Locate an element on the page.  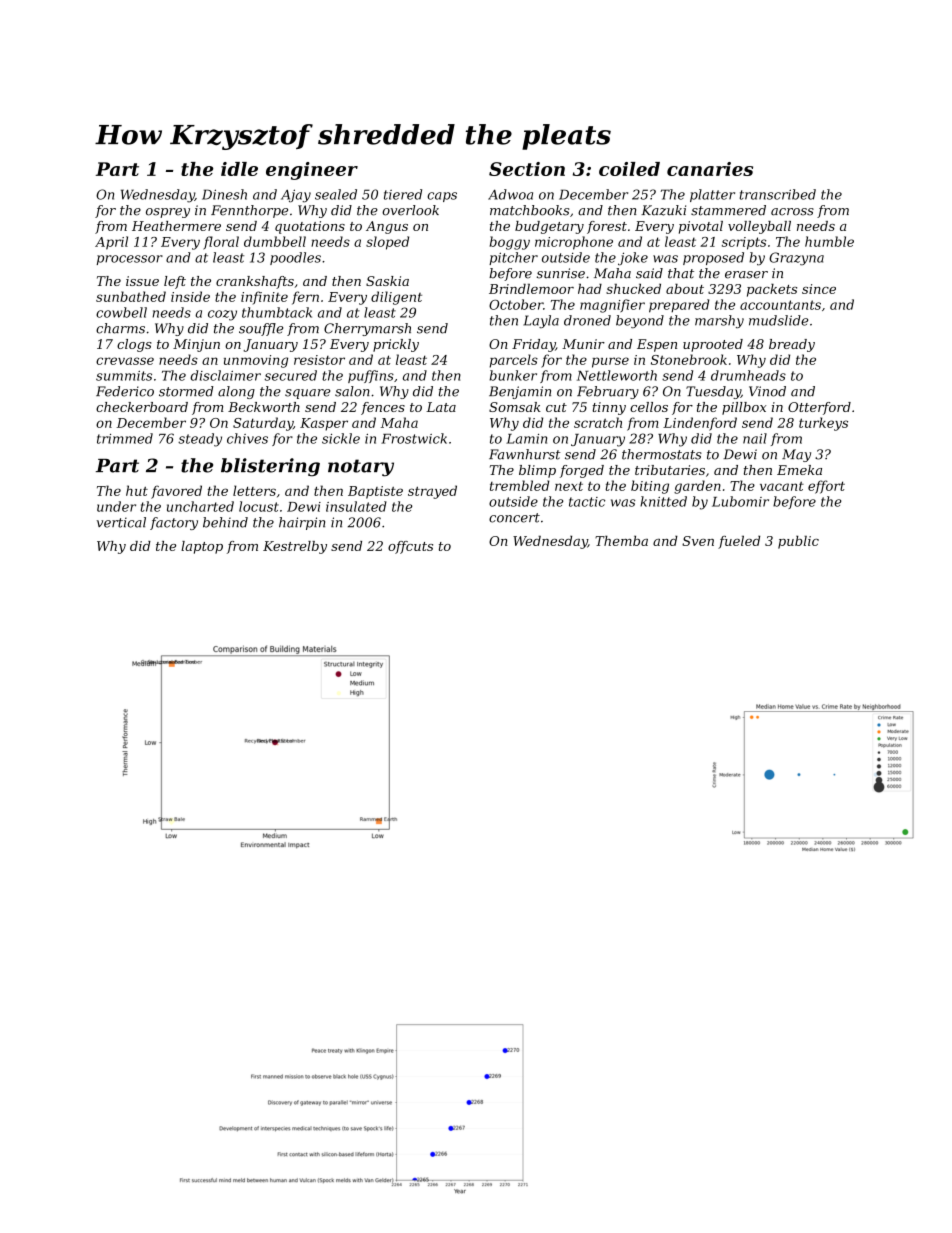
idle is located at coordinates (239, 169).
